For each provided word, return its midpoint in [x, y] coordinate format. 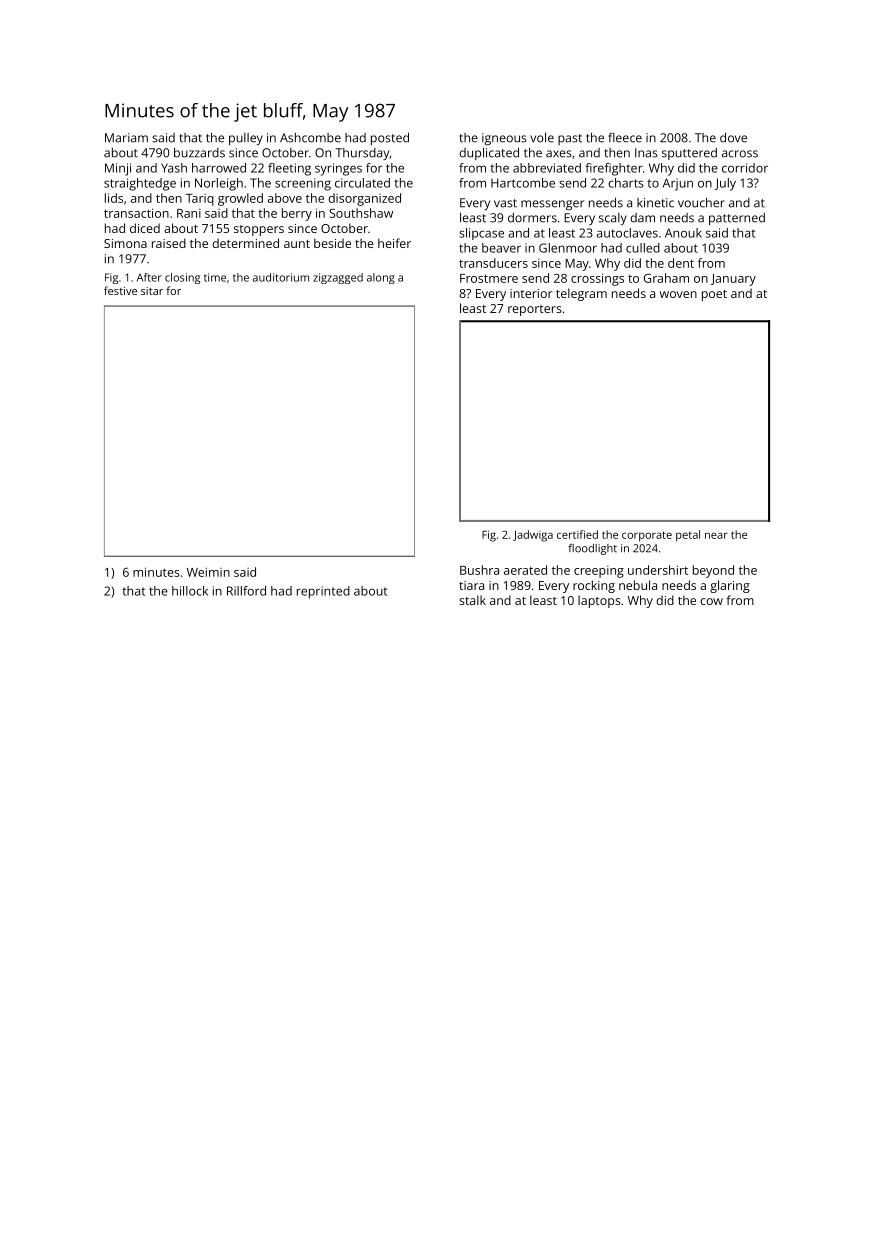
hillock [190, 591]
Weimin [208, 572]
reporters [535, 310]
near [716, 536]
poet [714, 295]
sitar [152, 291]
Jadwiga [533, 536]
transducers [493, 263]
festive [120, 290]
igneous [504, 139]
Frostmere [489, 278]
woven [678, 294]
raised [169, 243]
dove [733, 138]
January [733, 280]
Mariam [126, 138]
